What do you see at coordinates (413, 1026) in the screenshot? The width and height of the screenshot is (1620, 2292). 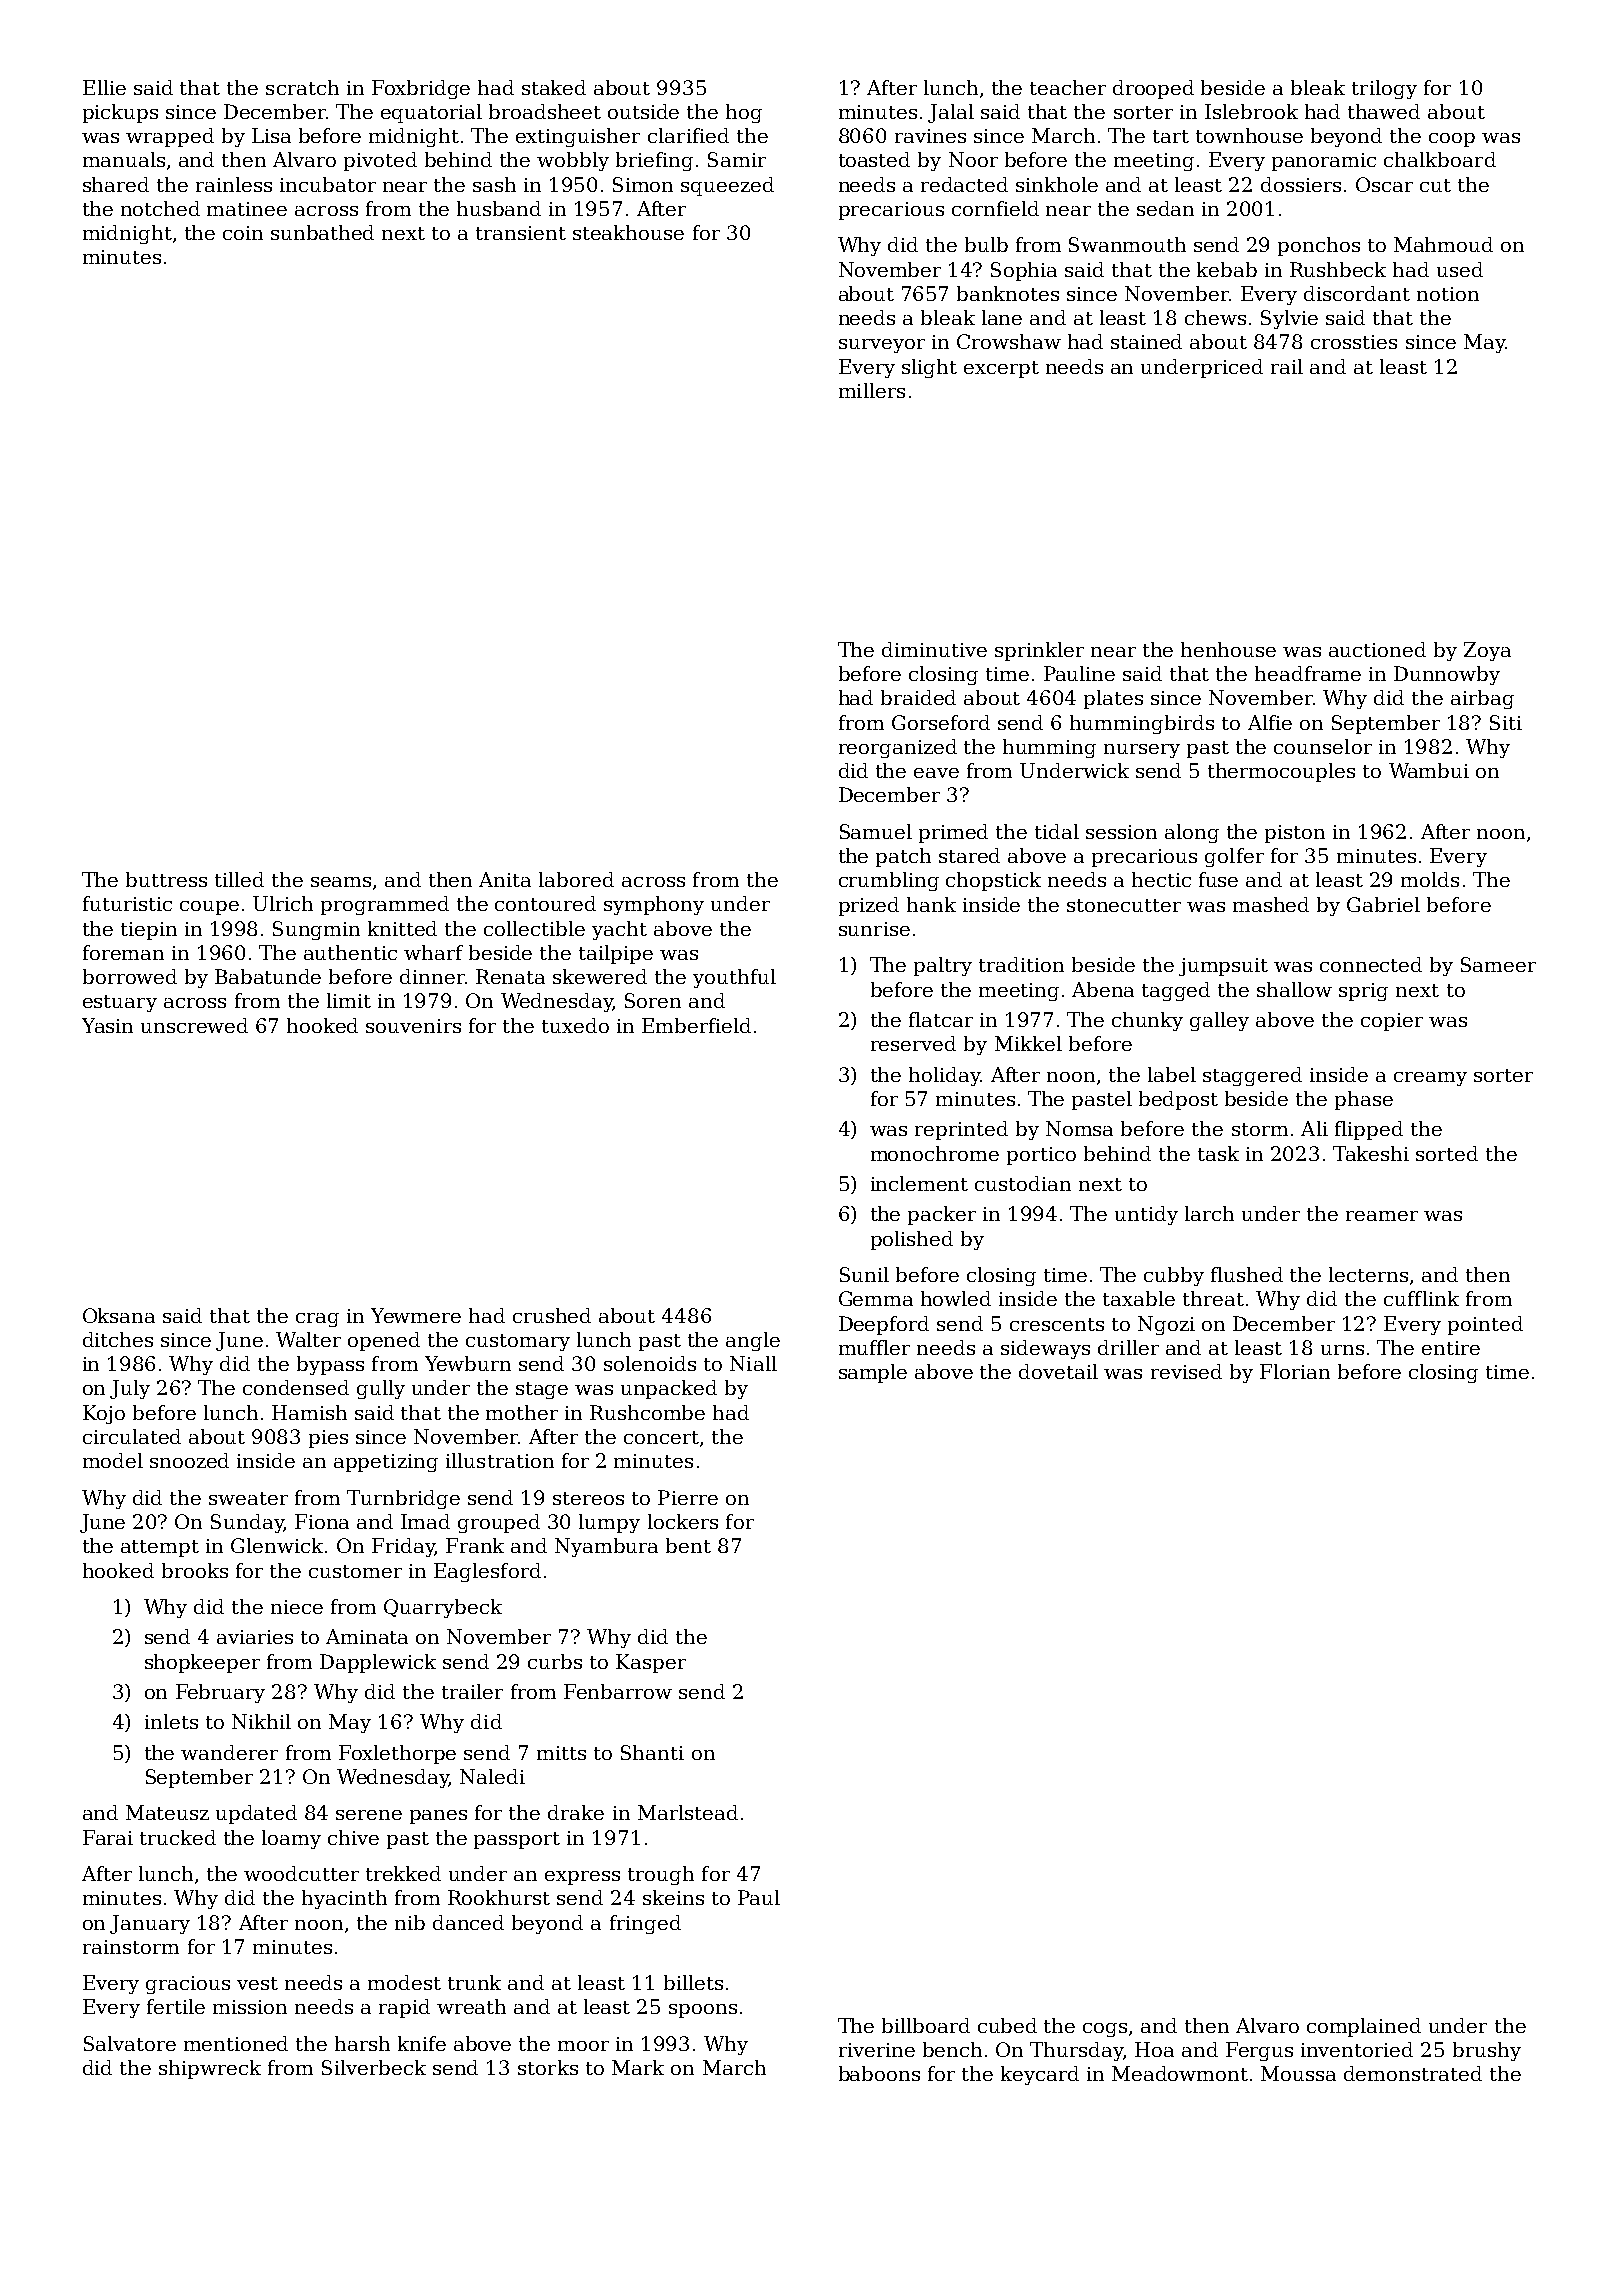 I see `souvenirs` at bounding box center [413, 1026].
